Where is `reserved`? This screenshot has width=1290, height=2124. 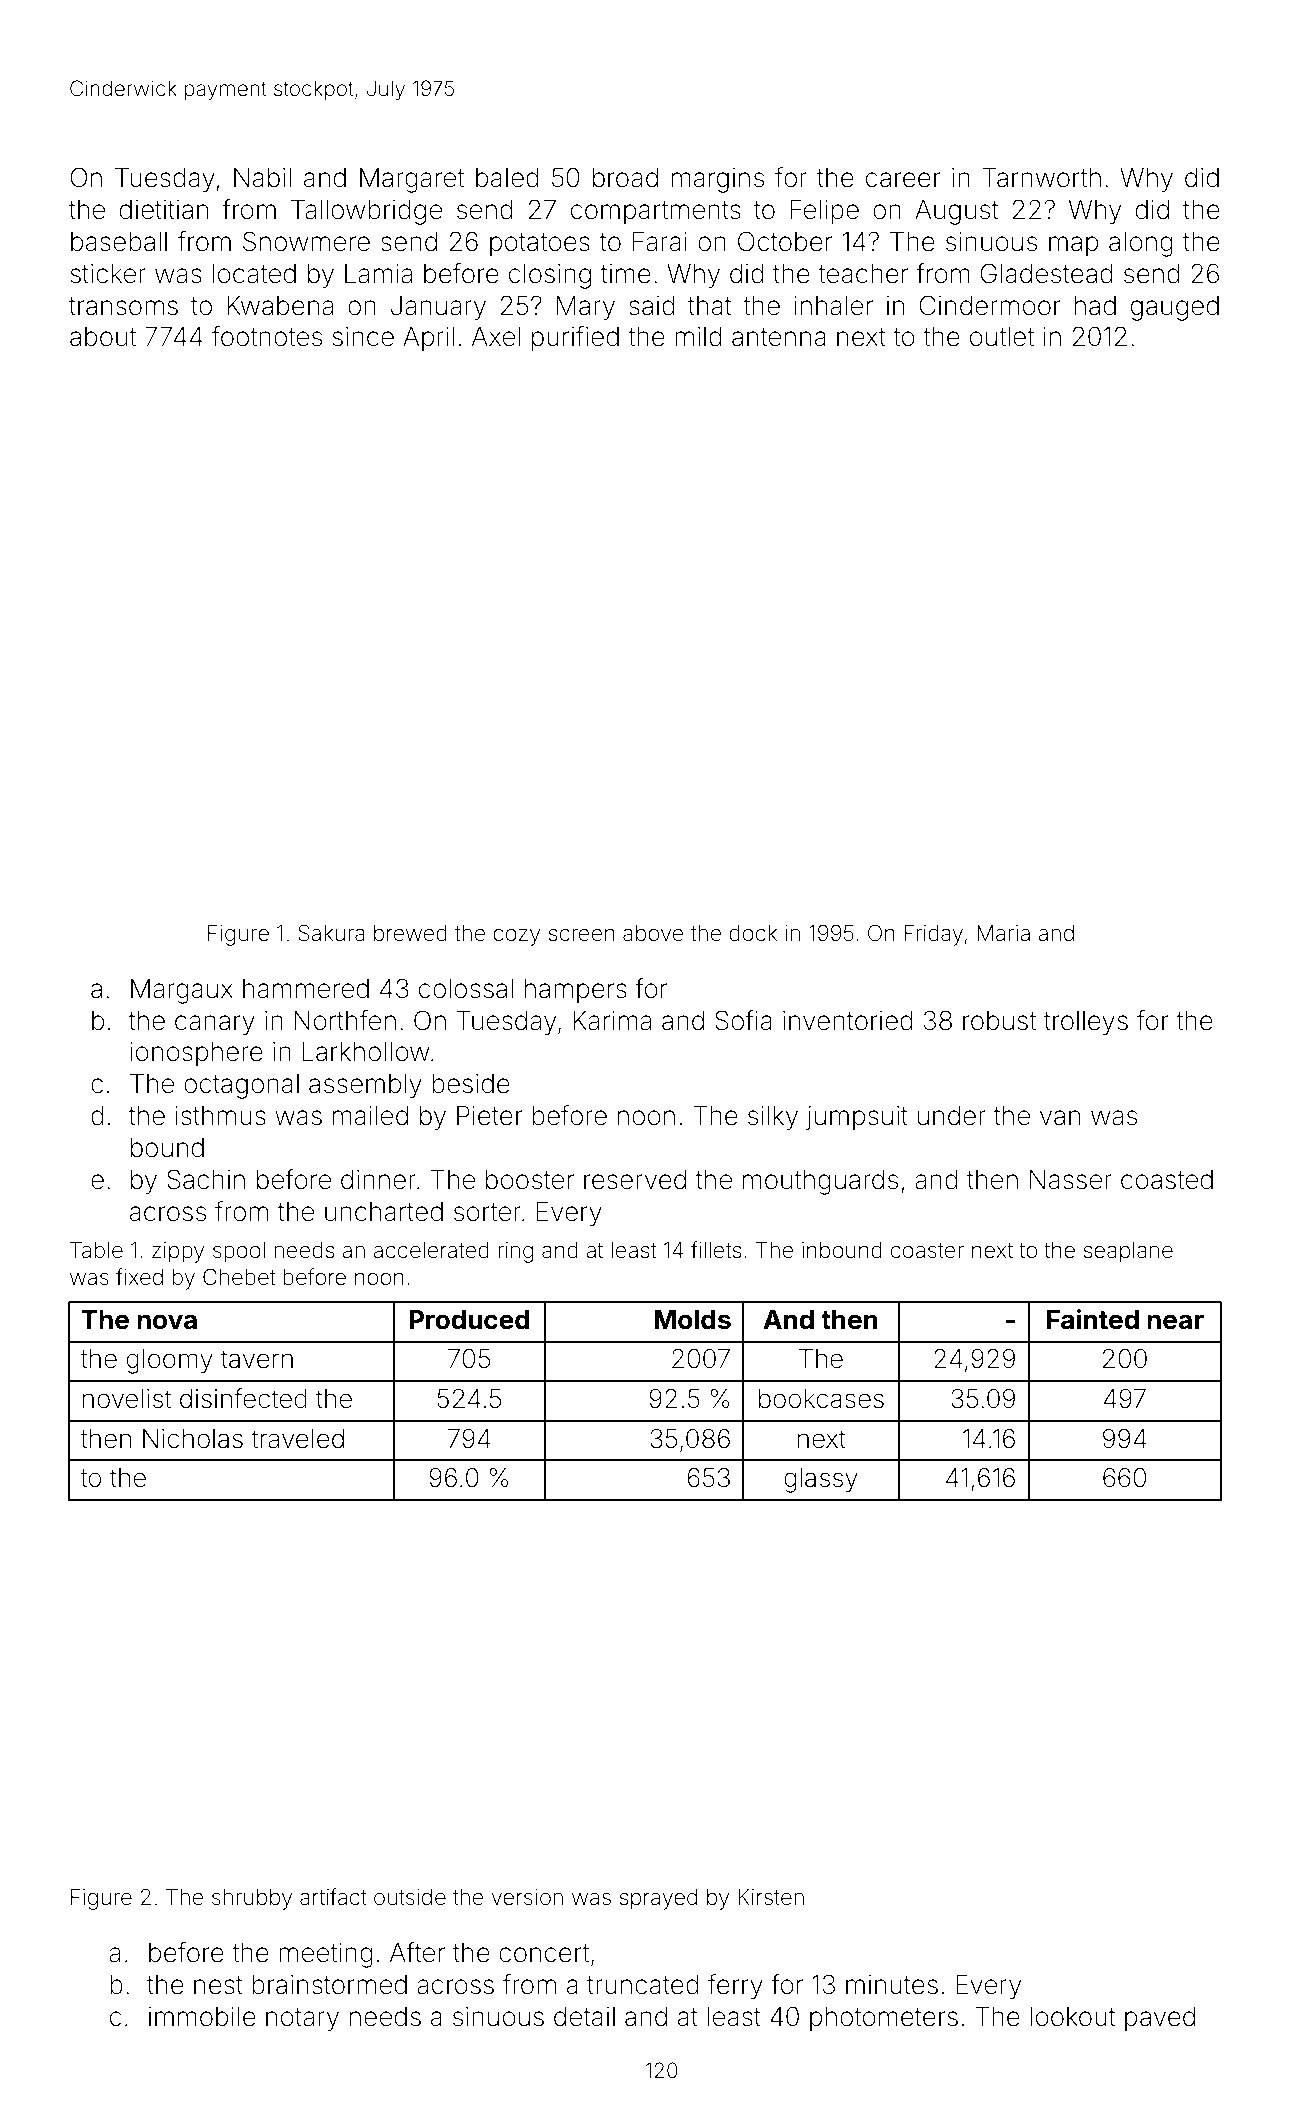 reserved is located at coordinates (635, 1180).
